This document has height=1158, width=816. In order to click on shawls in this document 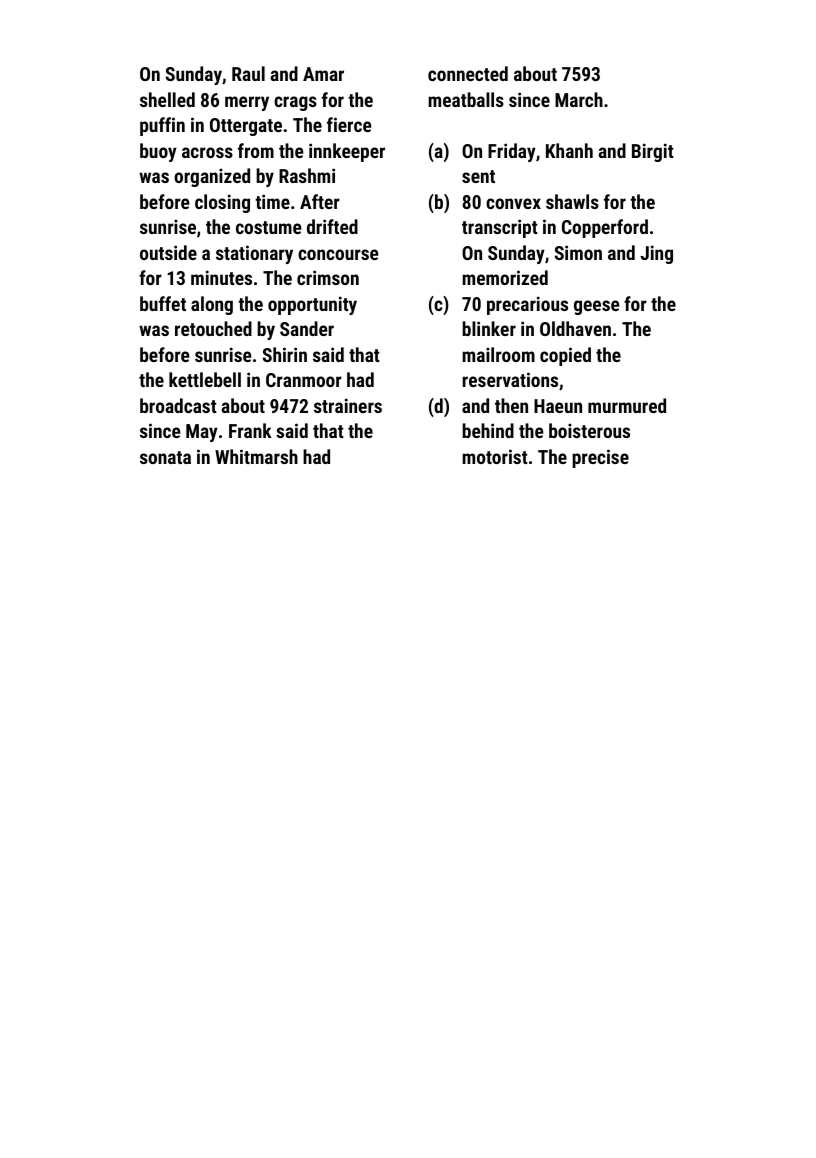, I will do `click(572, 201)`.
